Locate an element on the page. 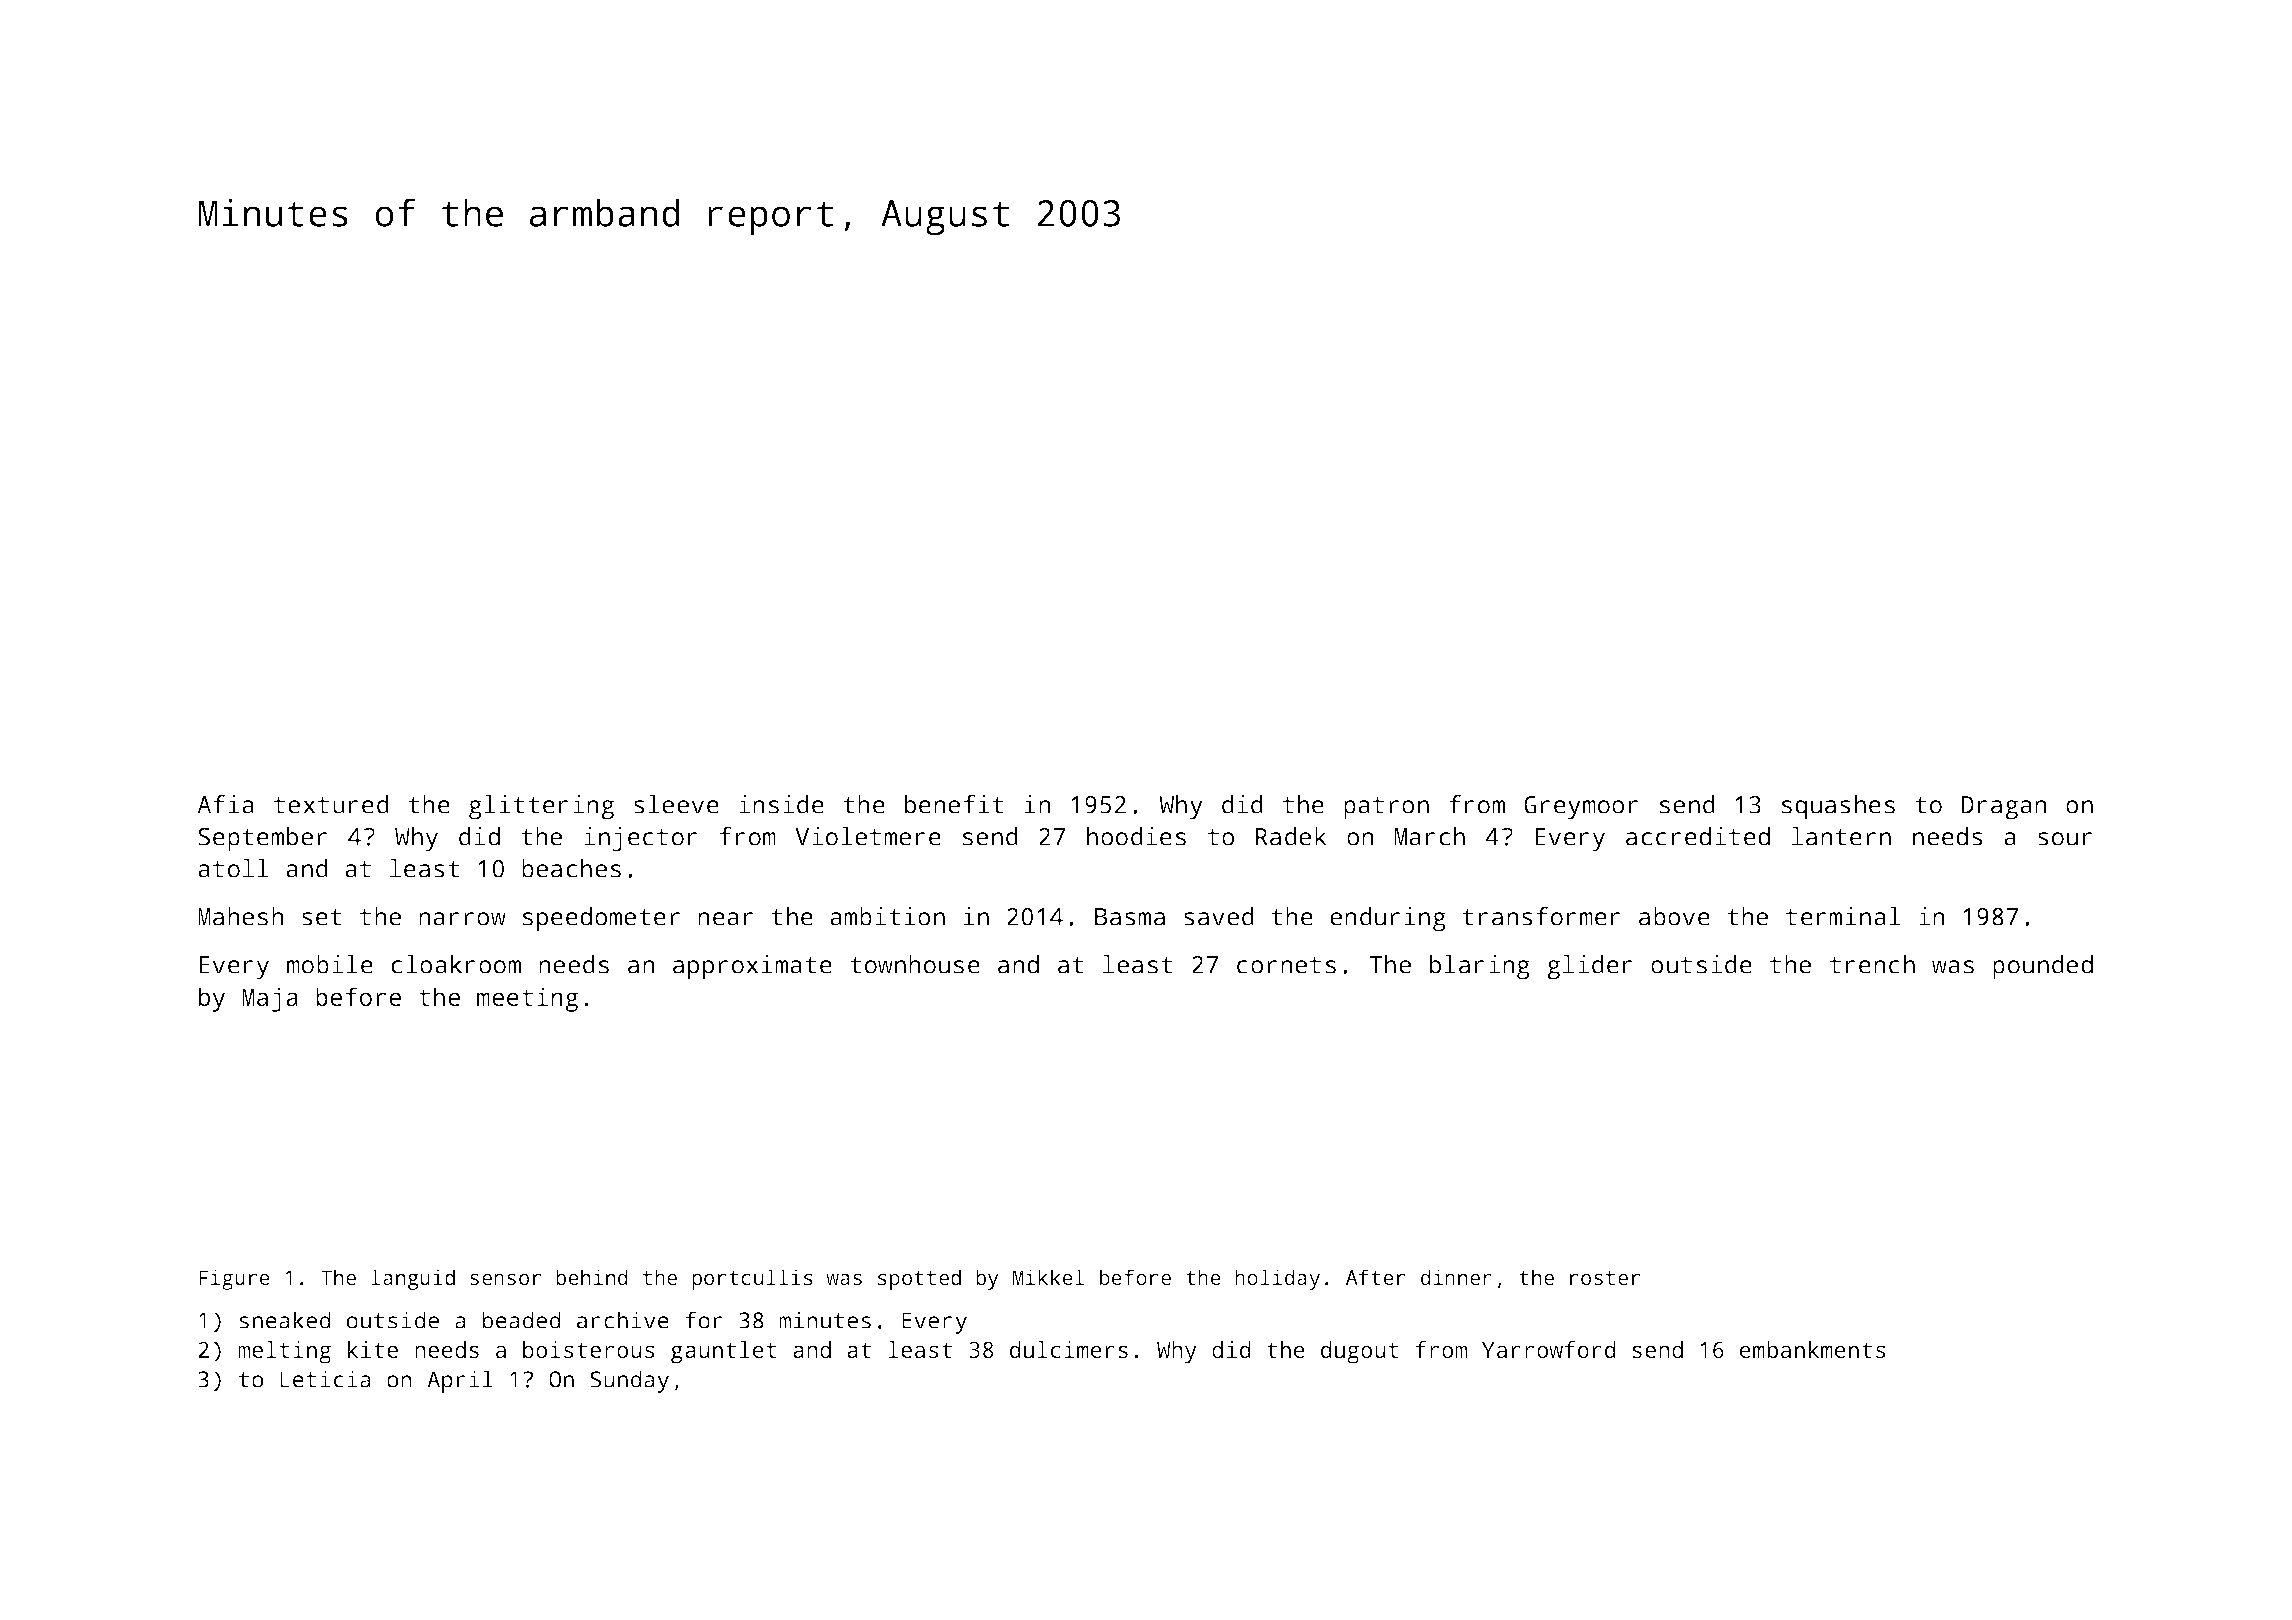  cornets is located at coordinates (1286, 965).
